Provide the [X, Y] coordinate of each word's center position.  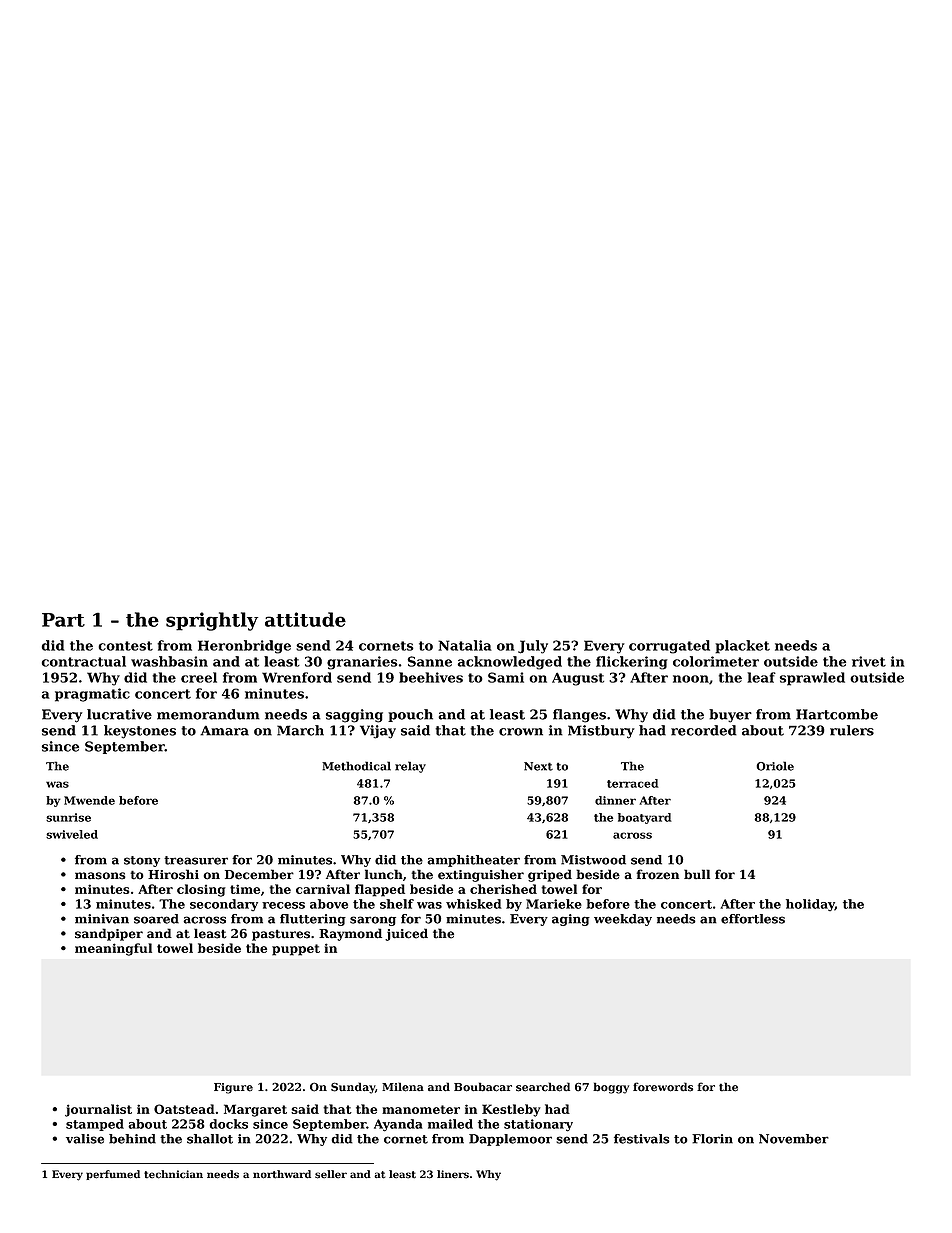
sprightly [212, 621]
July [533, 647]
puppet [296, 950]
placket [742, 647]
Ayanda [398, 1125]
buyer [730, 716]
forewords [663, 1087]
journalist [98, 1110]
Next [538, 766]
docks [228, 1124]
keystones [140, 732]
